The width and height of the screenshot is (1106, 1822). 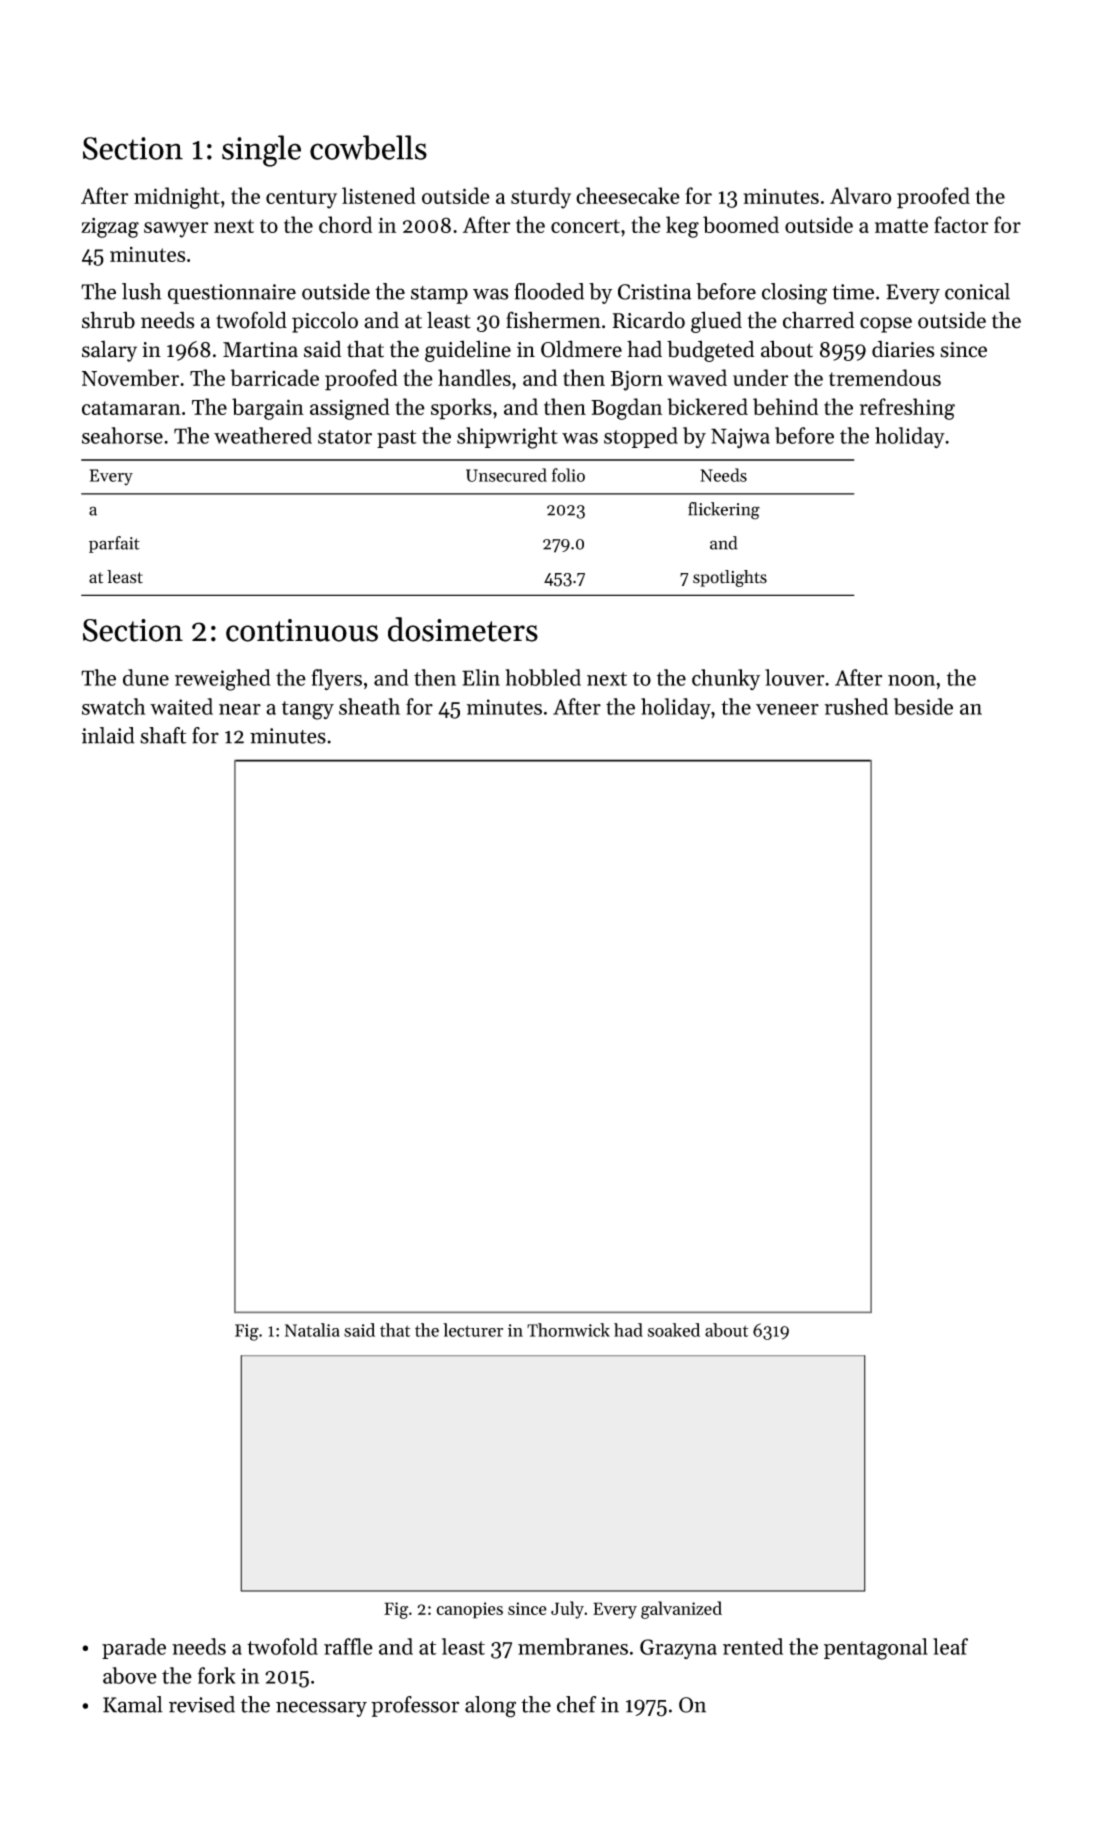 What do you see at coordinates (325, 322) in the screenshot?
I see `piccolo` at bounding box center [325, 322].
